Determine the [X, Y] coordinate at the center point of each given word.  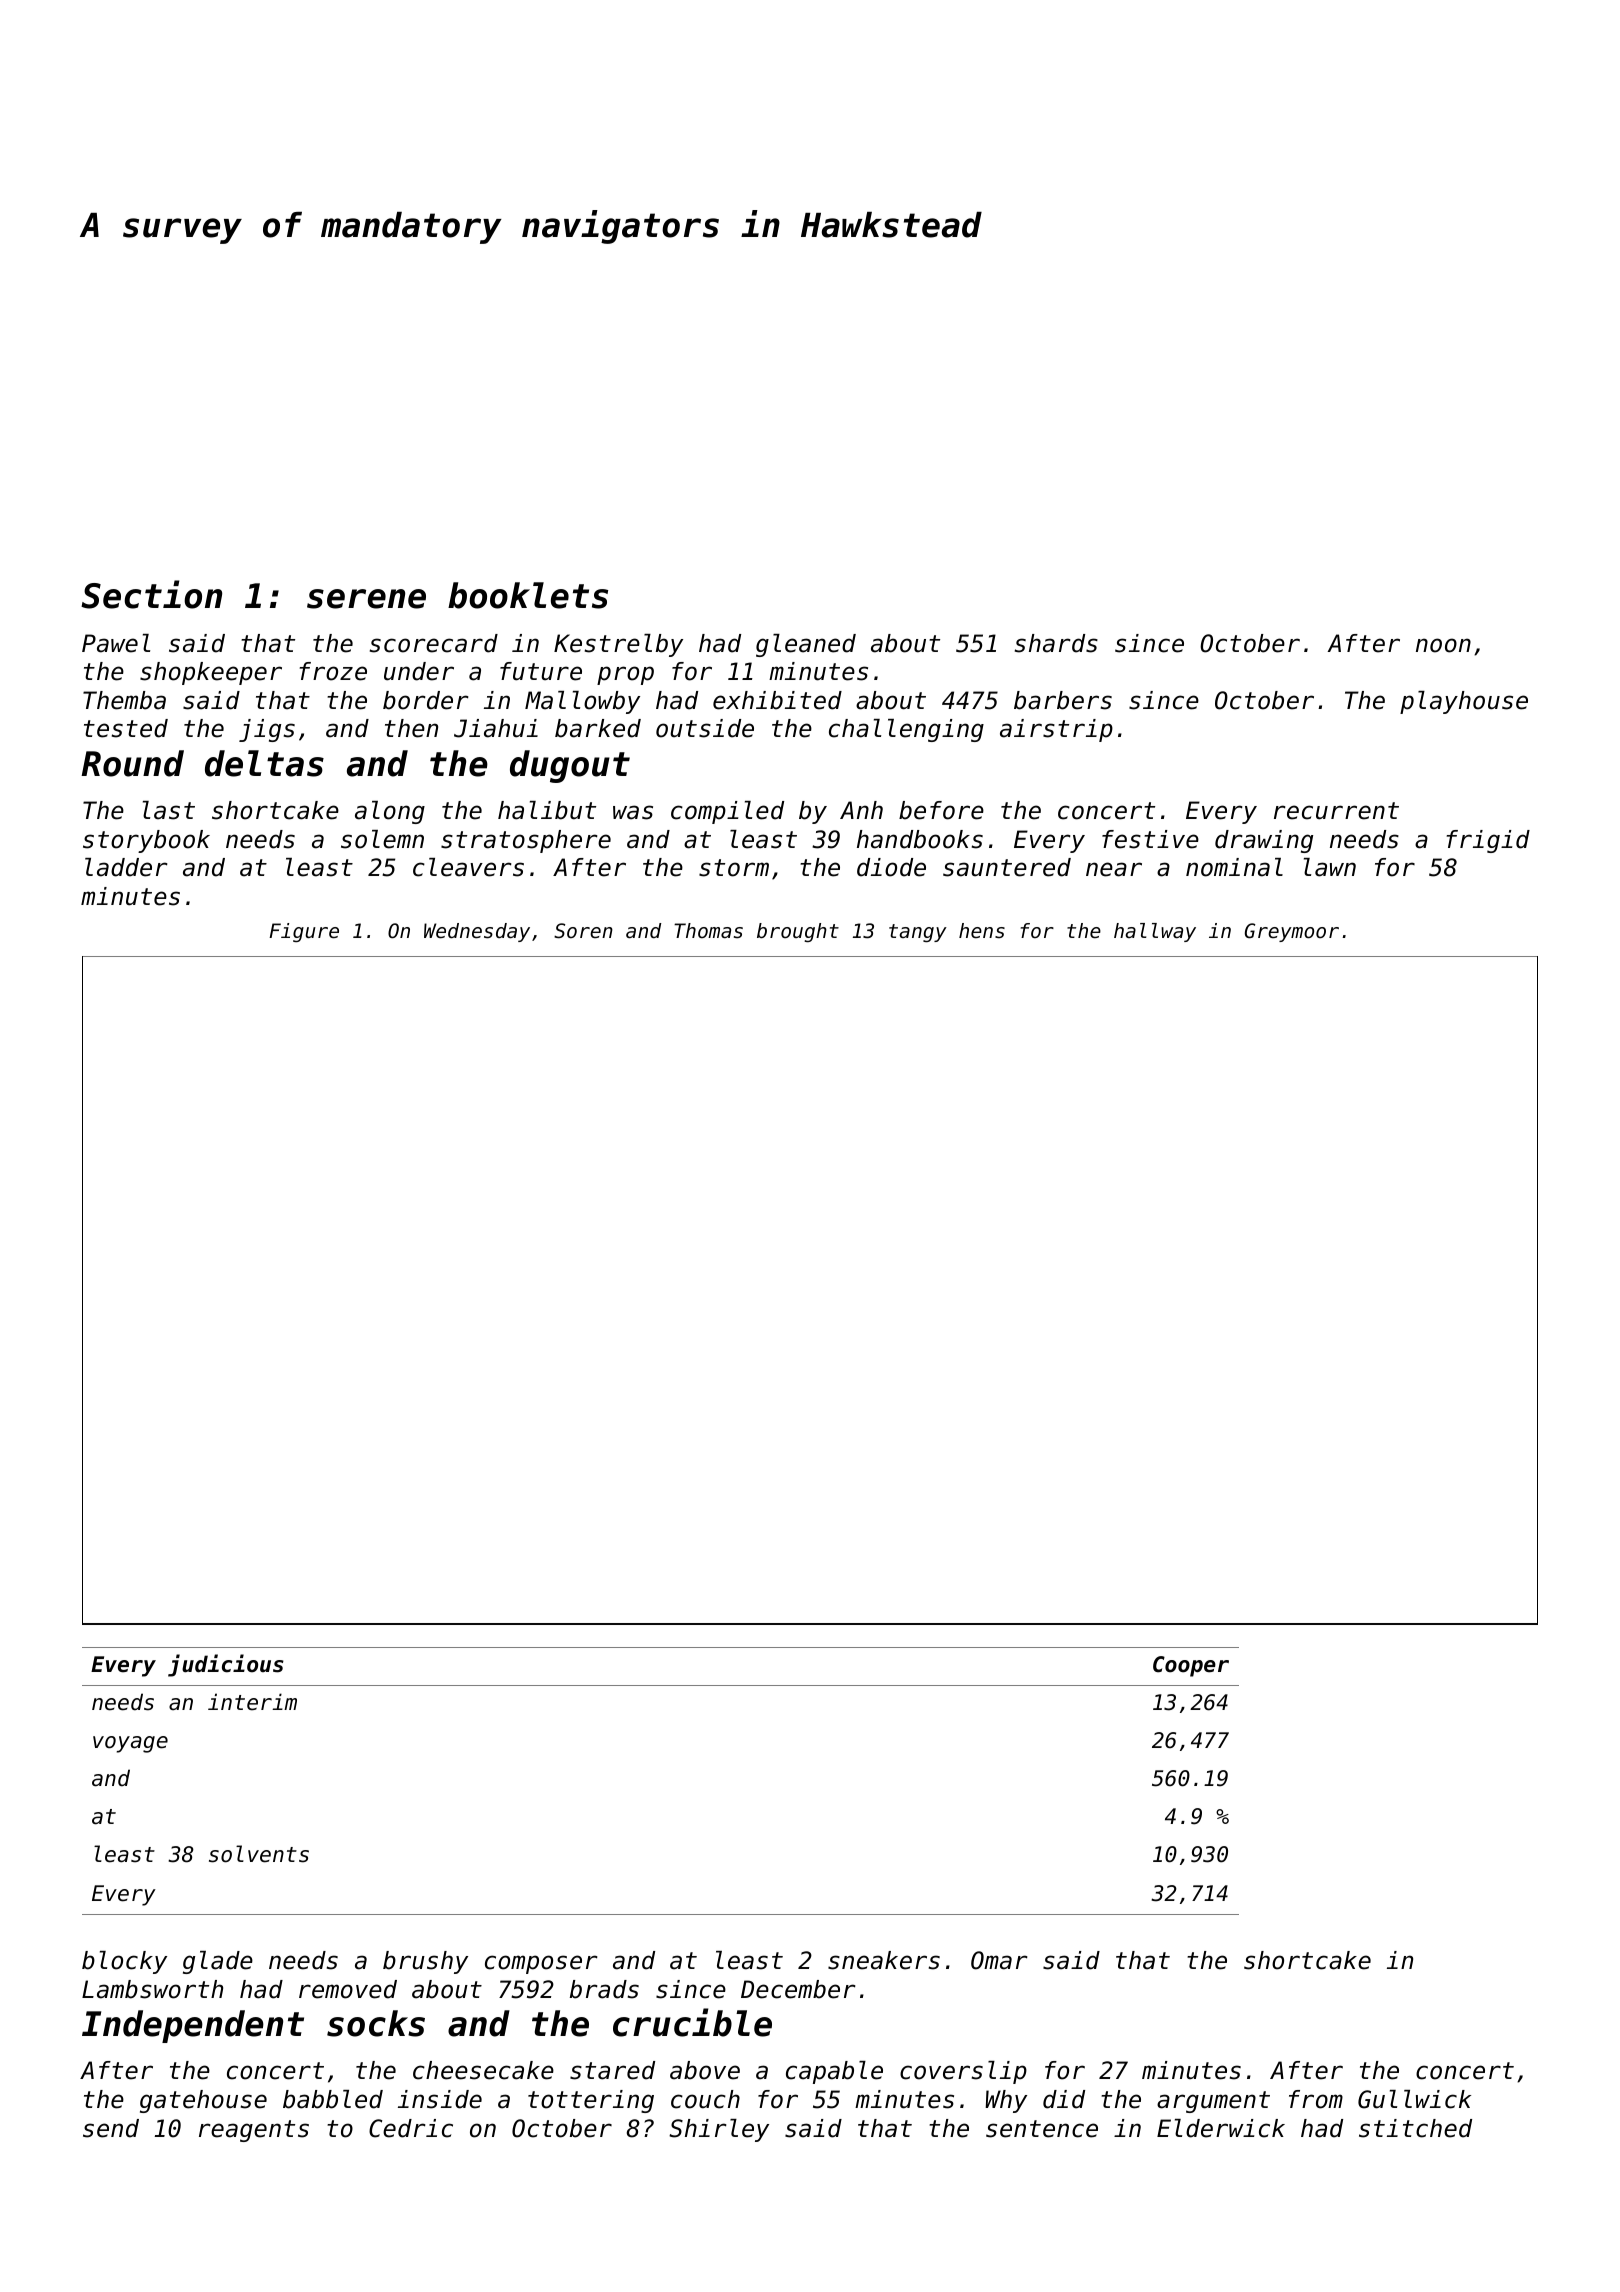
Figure [304, 932]
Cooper [1191, 1666]
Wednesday [477, 932]
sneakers [884, 1960]
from [1316, 2099]
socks [376, 2023]
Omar [999, 1960]
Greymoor [1292, 932]
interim [252, 1702]
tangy [918, 933]
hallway [1155, 932]
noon [1443, 645]
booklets [528, 595]
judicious [226, 1665]
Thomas [708, 931]
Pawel [116, 643]
